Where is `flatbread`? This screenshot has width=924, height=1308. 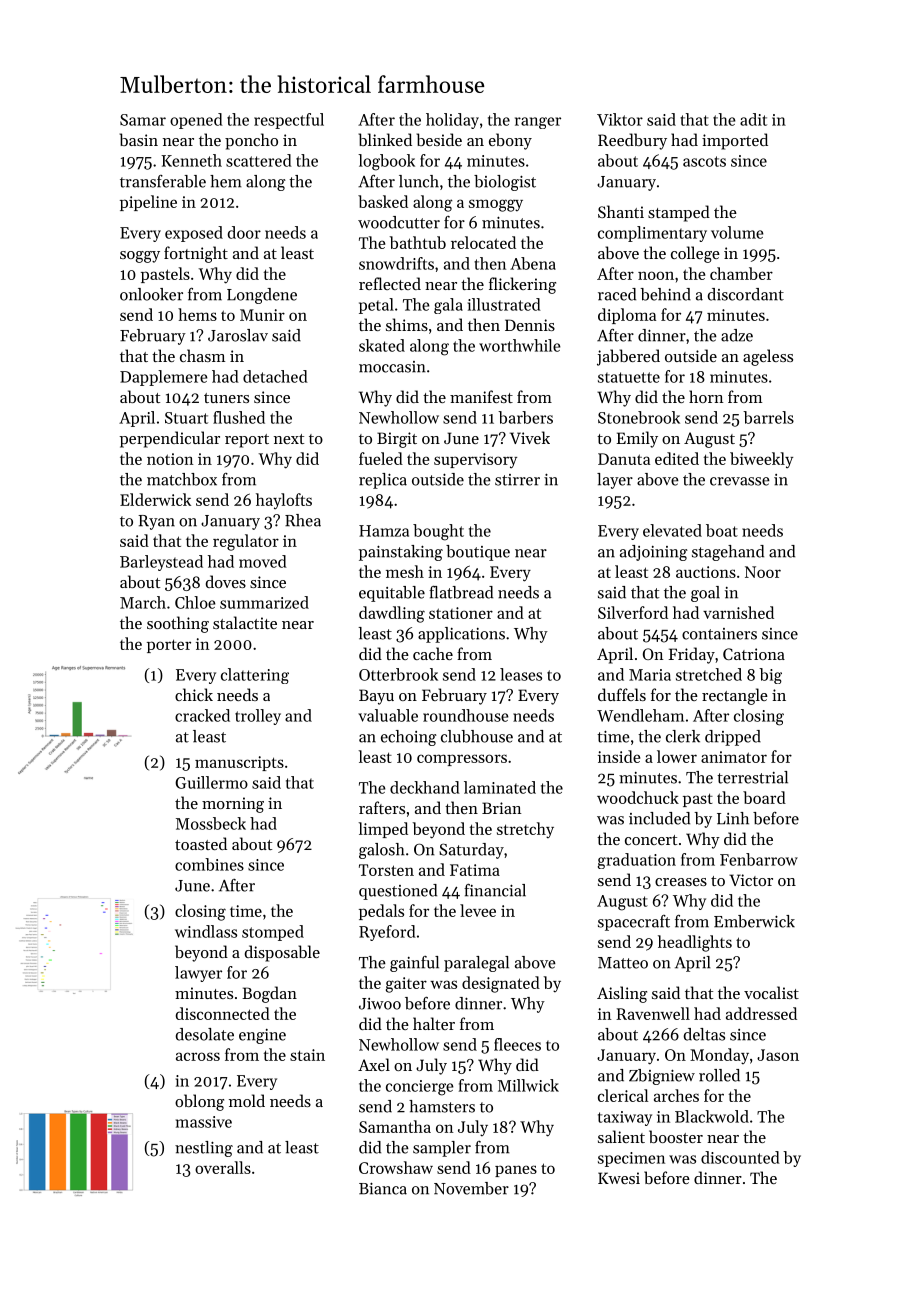
flatbread is located at coordinates (461, 592).
